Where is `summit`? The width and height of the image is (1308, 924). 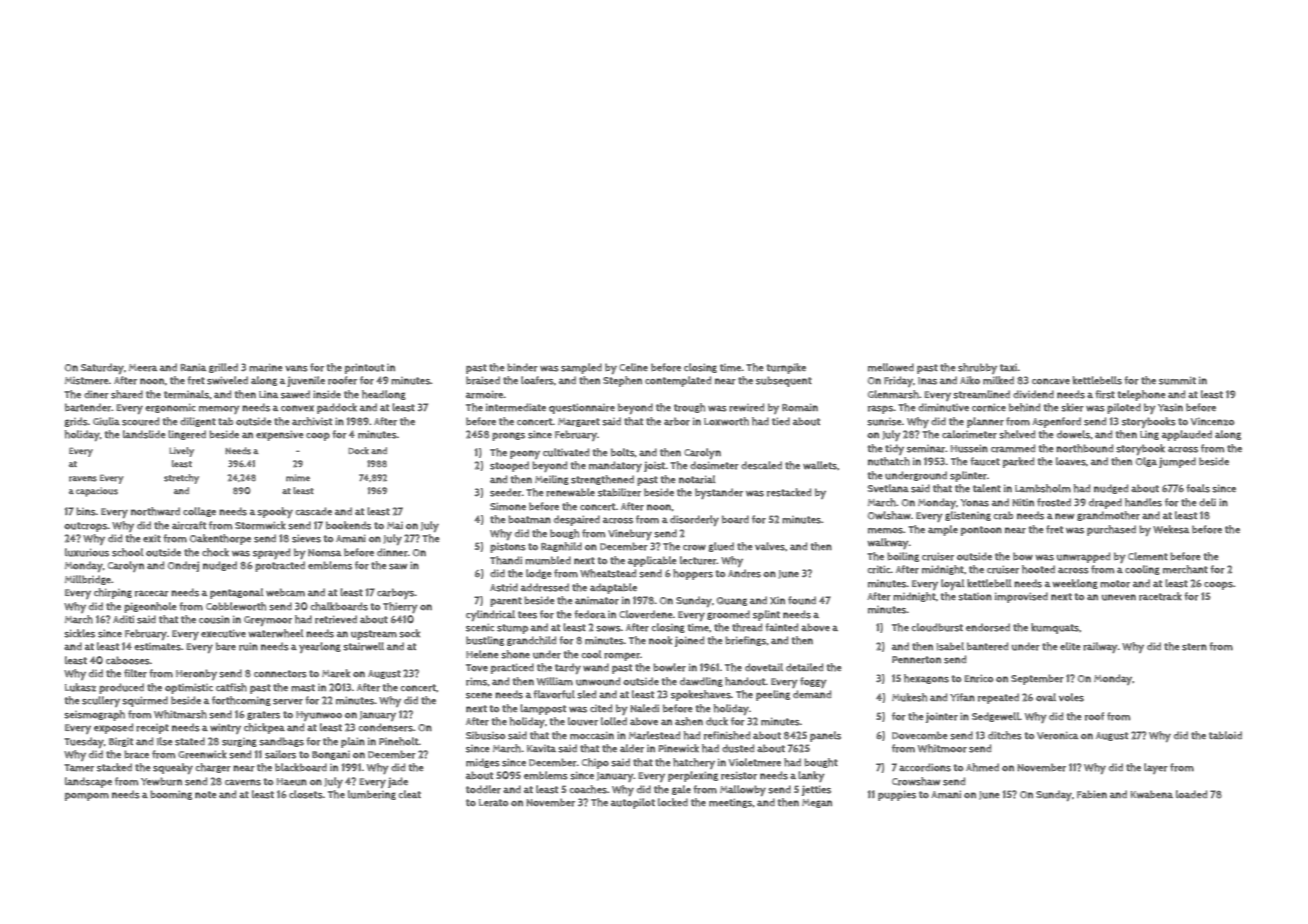
summit is located at coordinates (1177, 380).
